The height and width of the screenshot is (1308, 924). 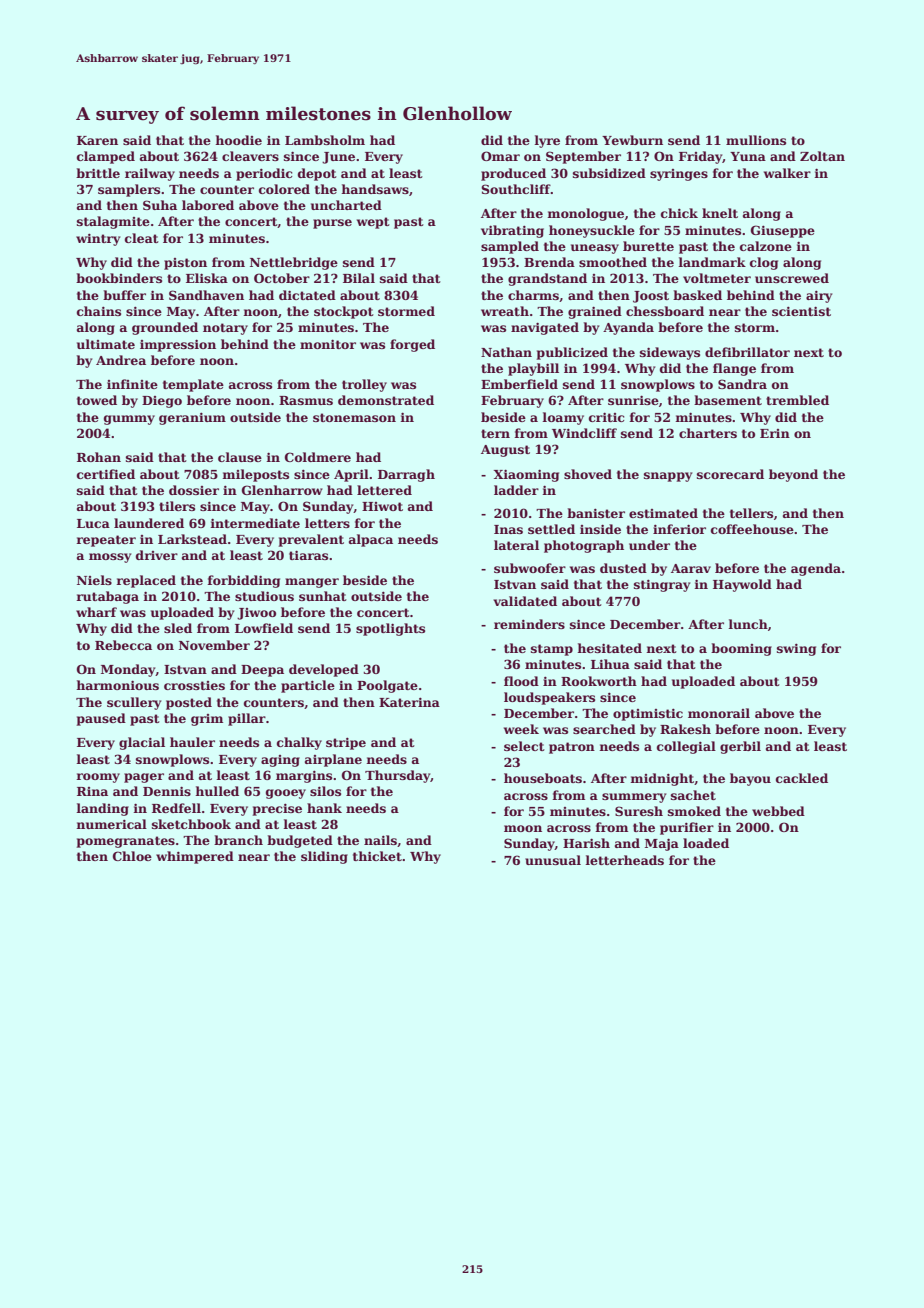 I want to click on lunch, so click(x=748, y=624).
